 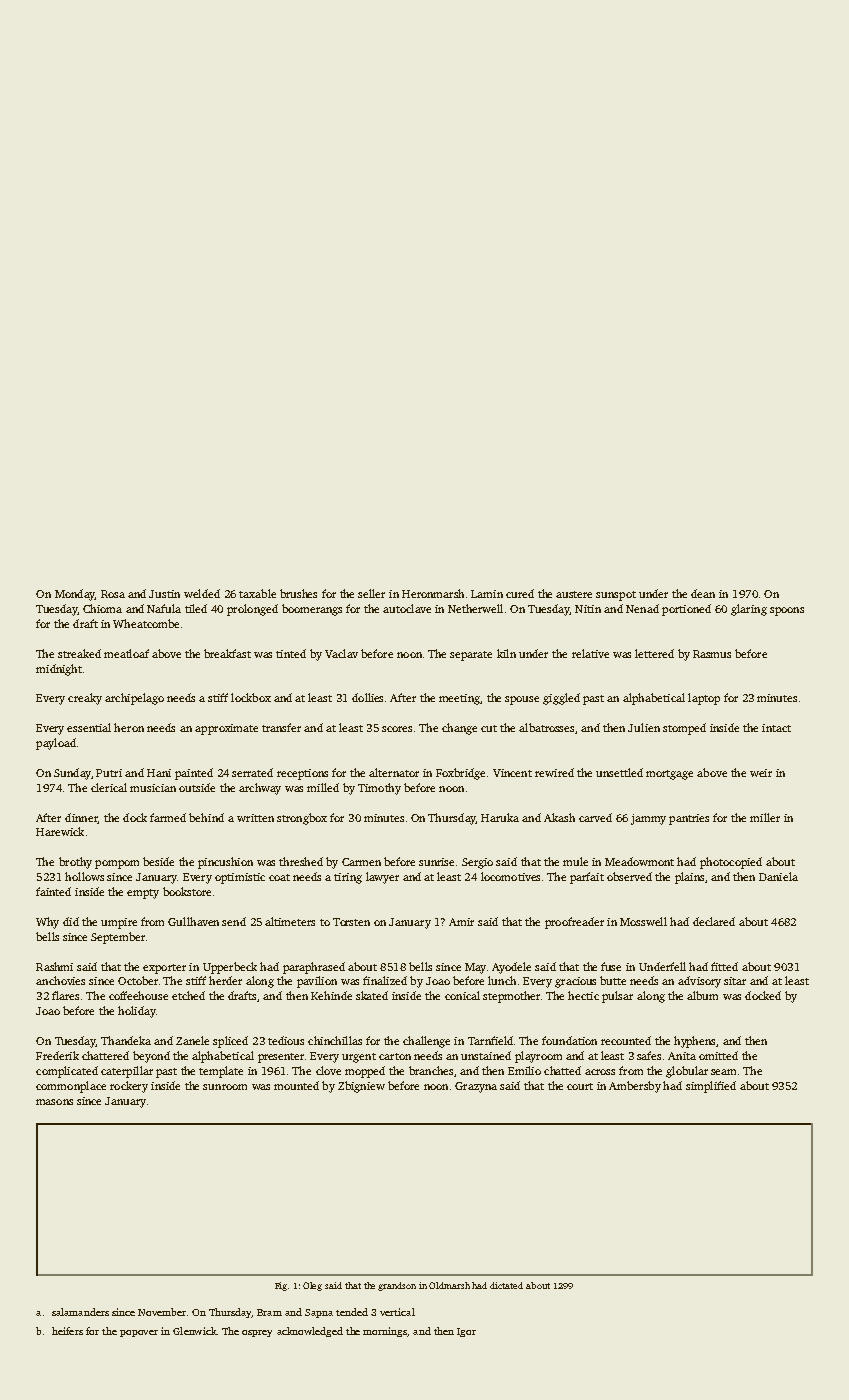 I want to click on essential, so click(x=89, y=727).
